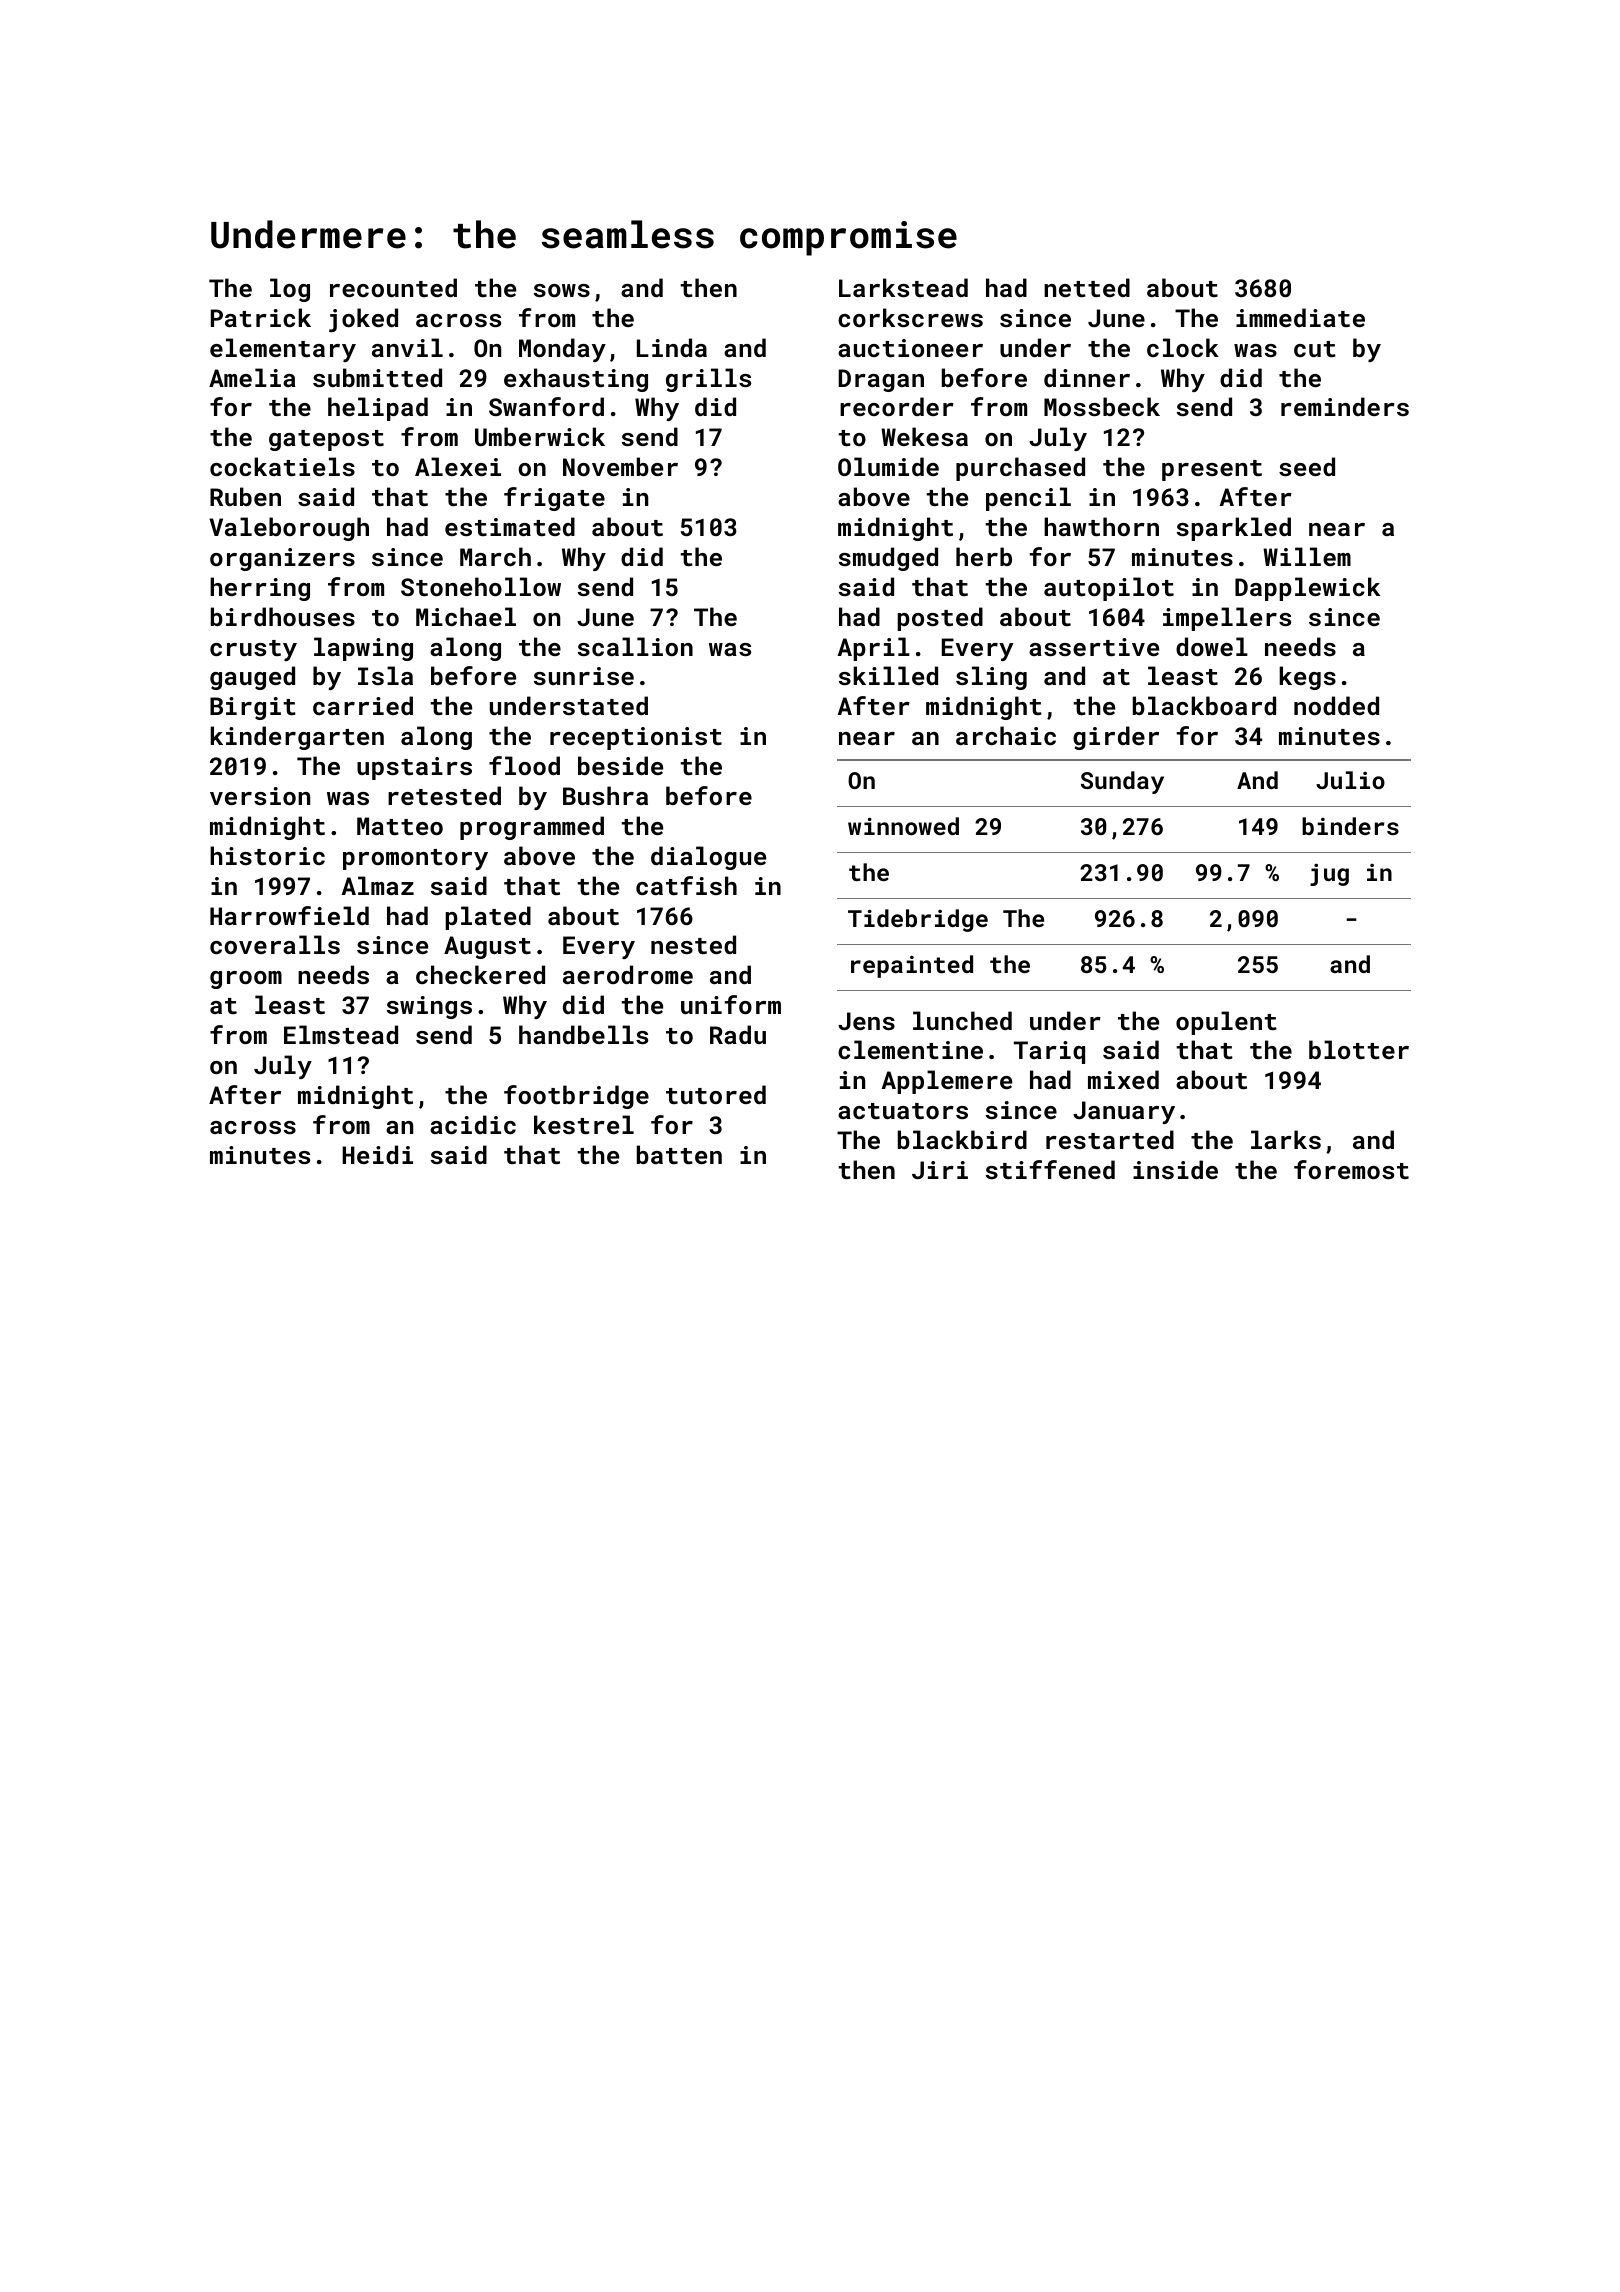  I want to click on Heidi, so click(377, 1154).
